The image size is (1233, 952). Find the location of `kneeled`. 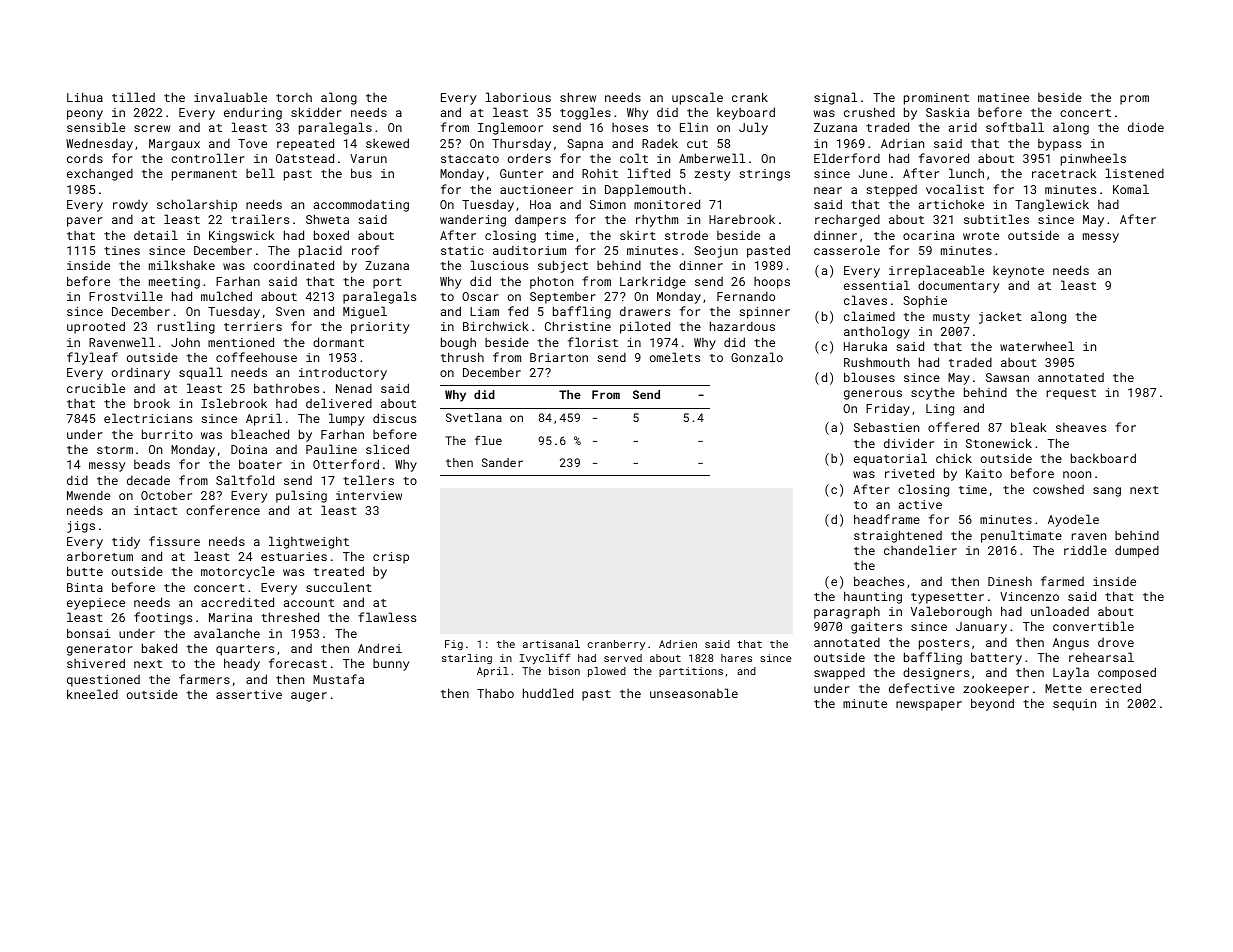

kneeled is located at coordinates (92, 694).
